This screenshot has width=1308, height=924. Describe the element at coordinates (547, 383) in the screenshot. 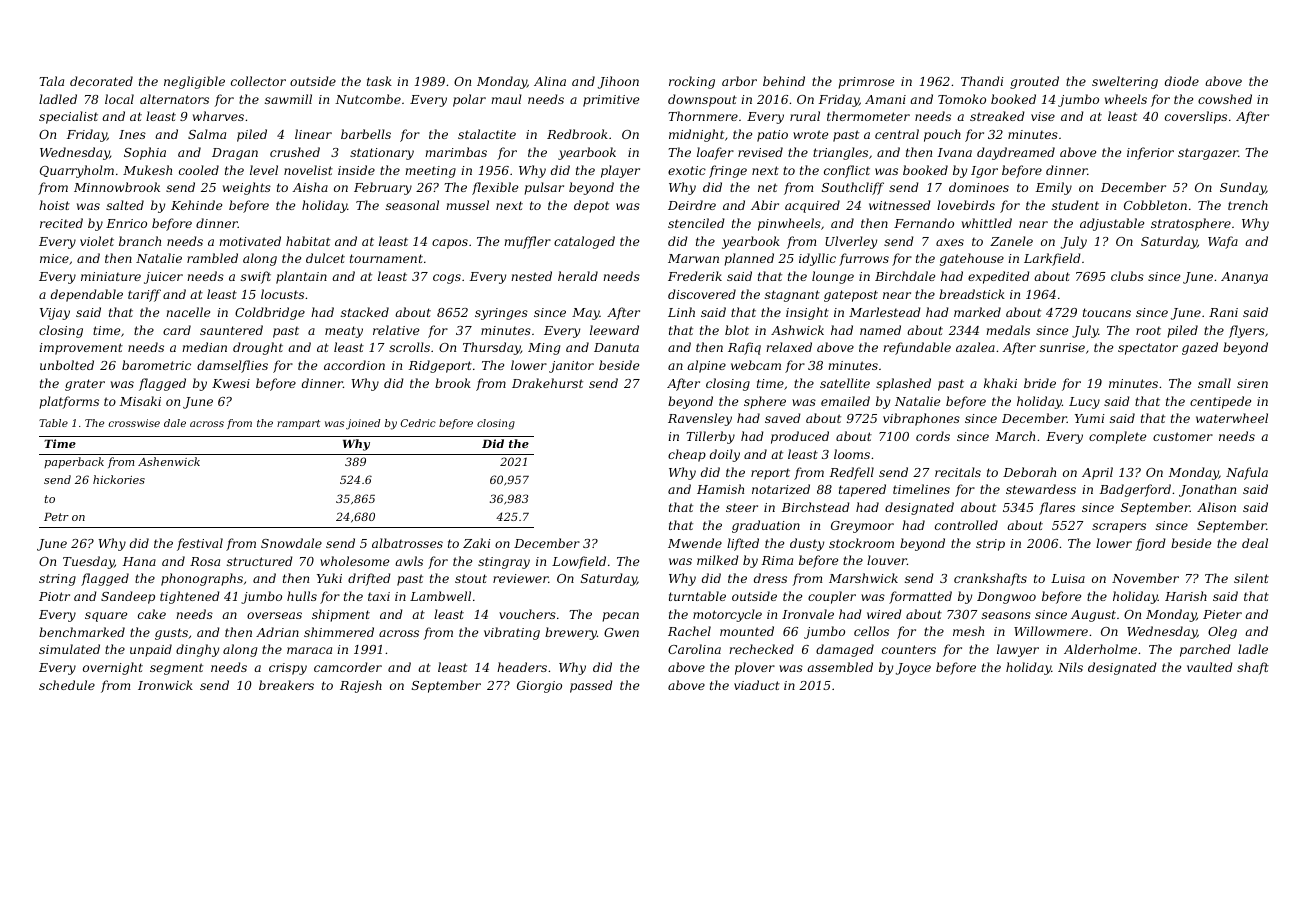

I see `Drakehurst` at that location.
